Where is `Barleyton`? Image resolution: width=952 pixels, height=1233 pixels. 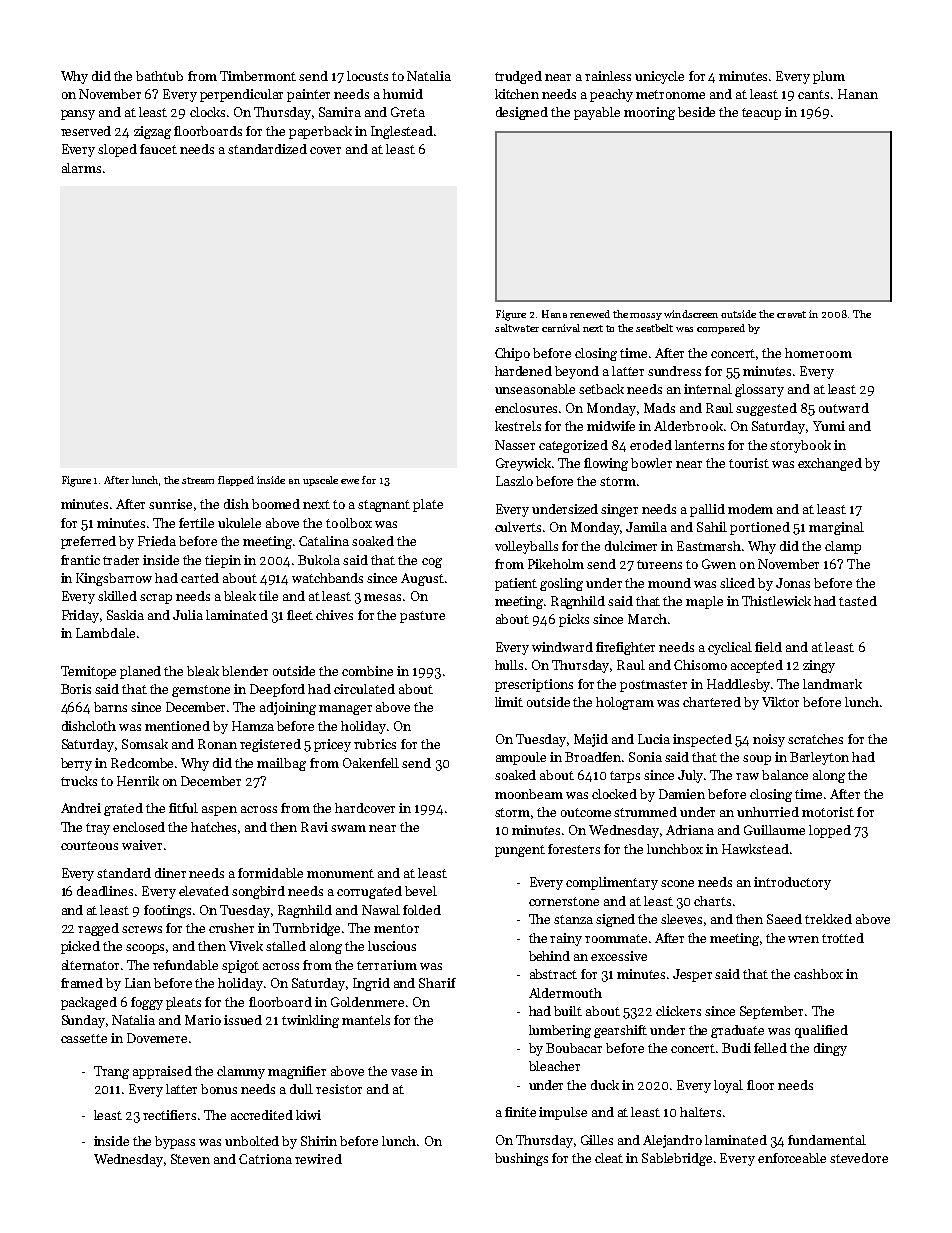 Barleyton is located at coordinates (819, 758).
